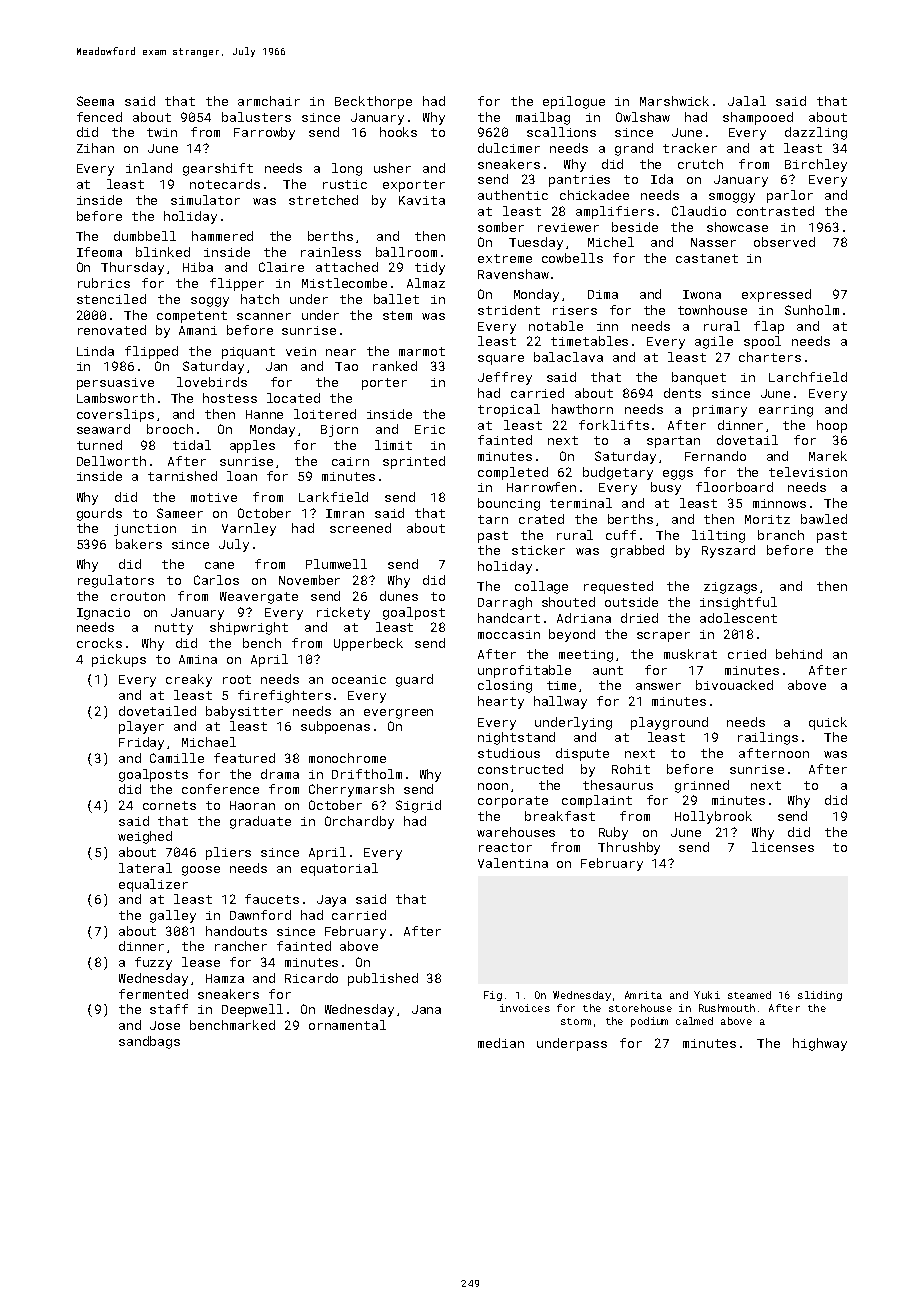 The image size is (924, 1308). I want to click on moccasin, so click(509, 634).
